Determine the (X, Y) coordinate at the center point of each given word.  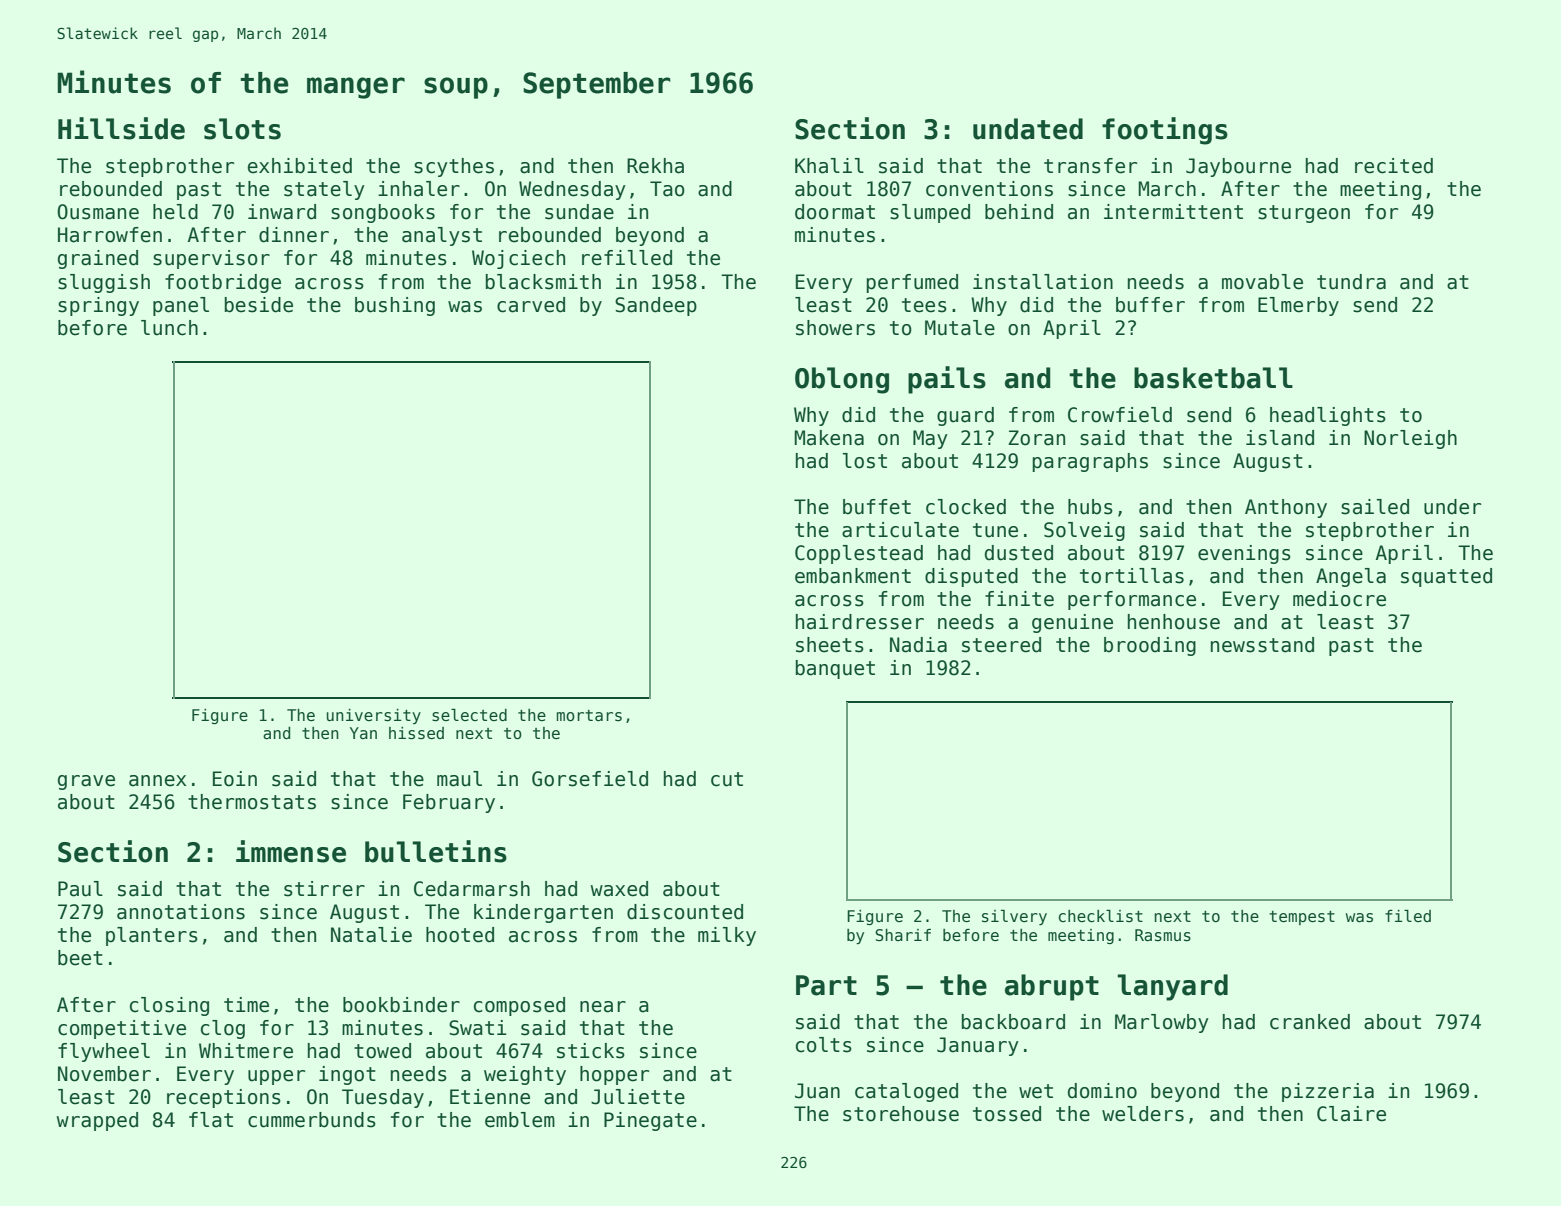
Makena (829, 438)
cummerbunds (312, 1120)
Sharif (903, 935)
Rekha (655, 166)
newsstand (1262, 645)
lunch (169, 328)
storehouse (901, 1114)
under (1452, 507)
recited (1394, 166)
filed (1408, 915)
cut (727, 779)
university (373, 716)
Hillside (121, 128)
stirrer (324, 889)
